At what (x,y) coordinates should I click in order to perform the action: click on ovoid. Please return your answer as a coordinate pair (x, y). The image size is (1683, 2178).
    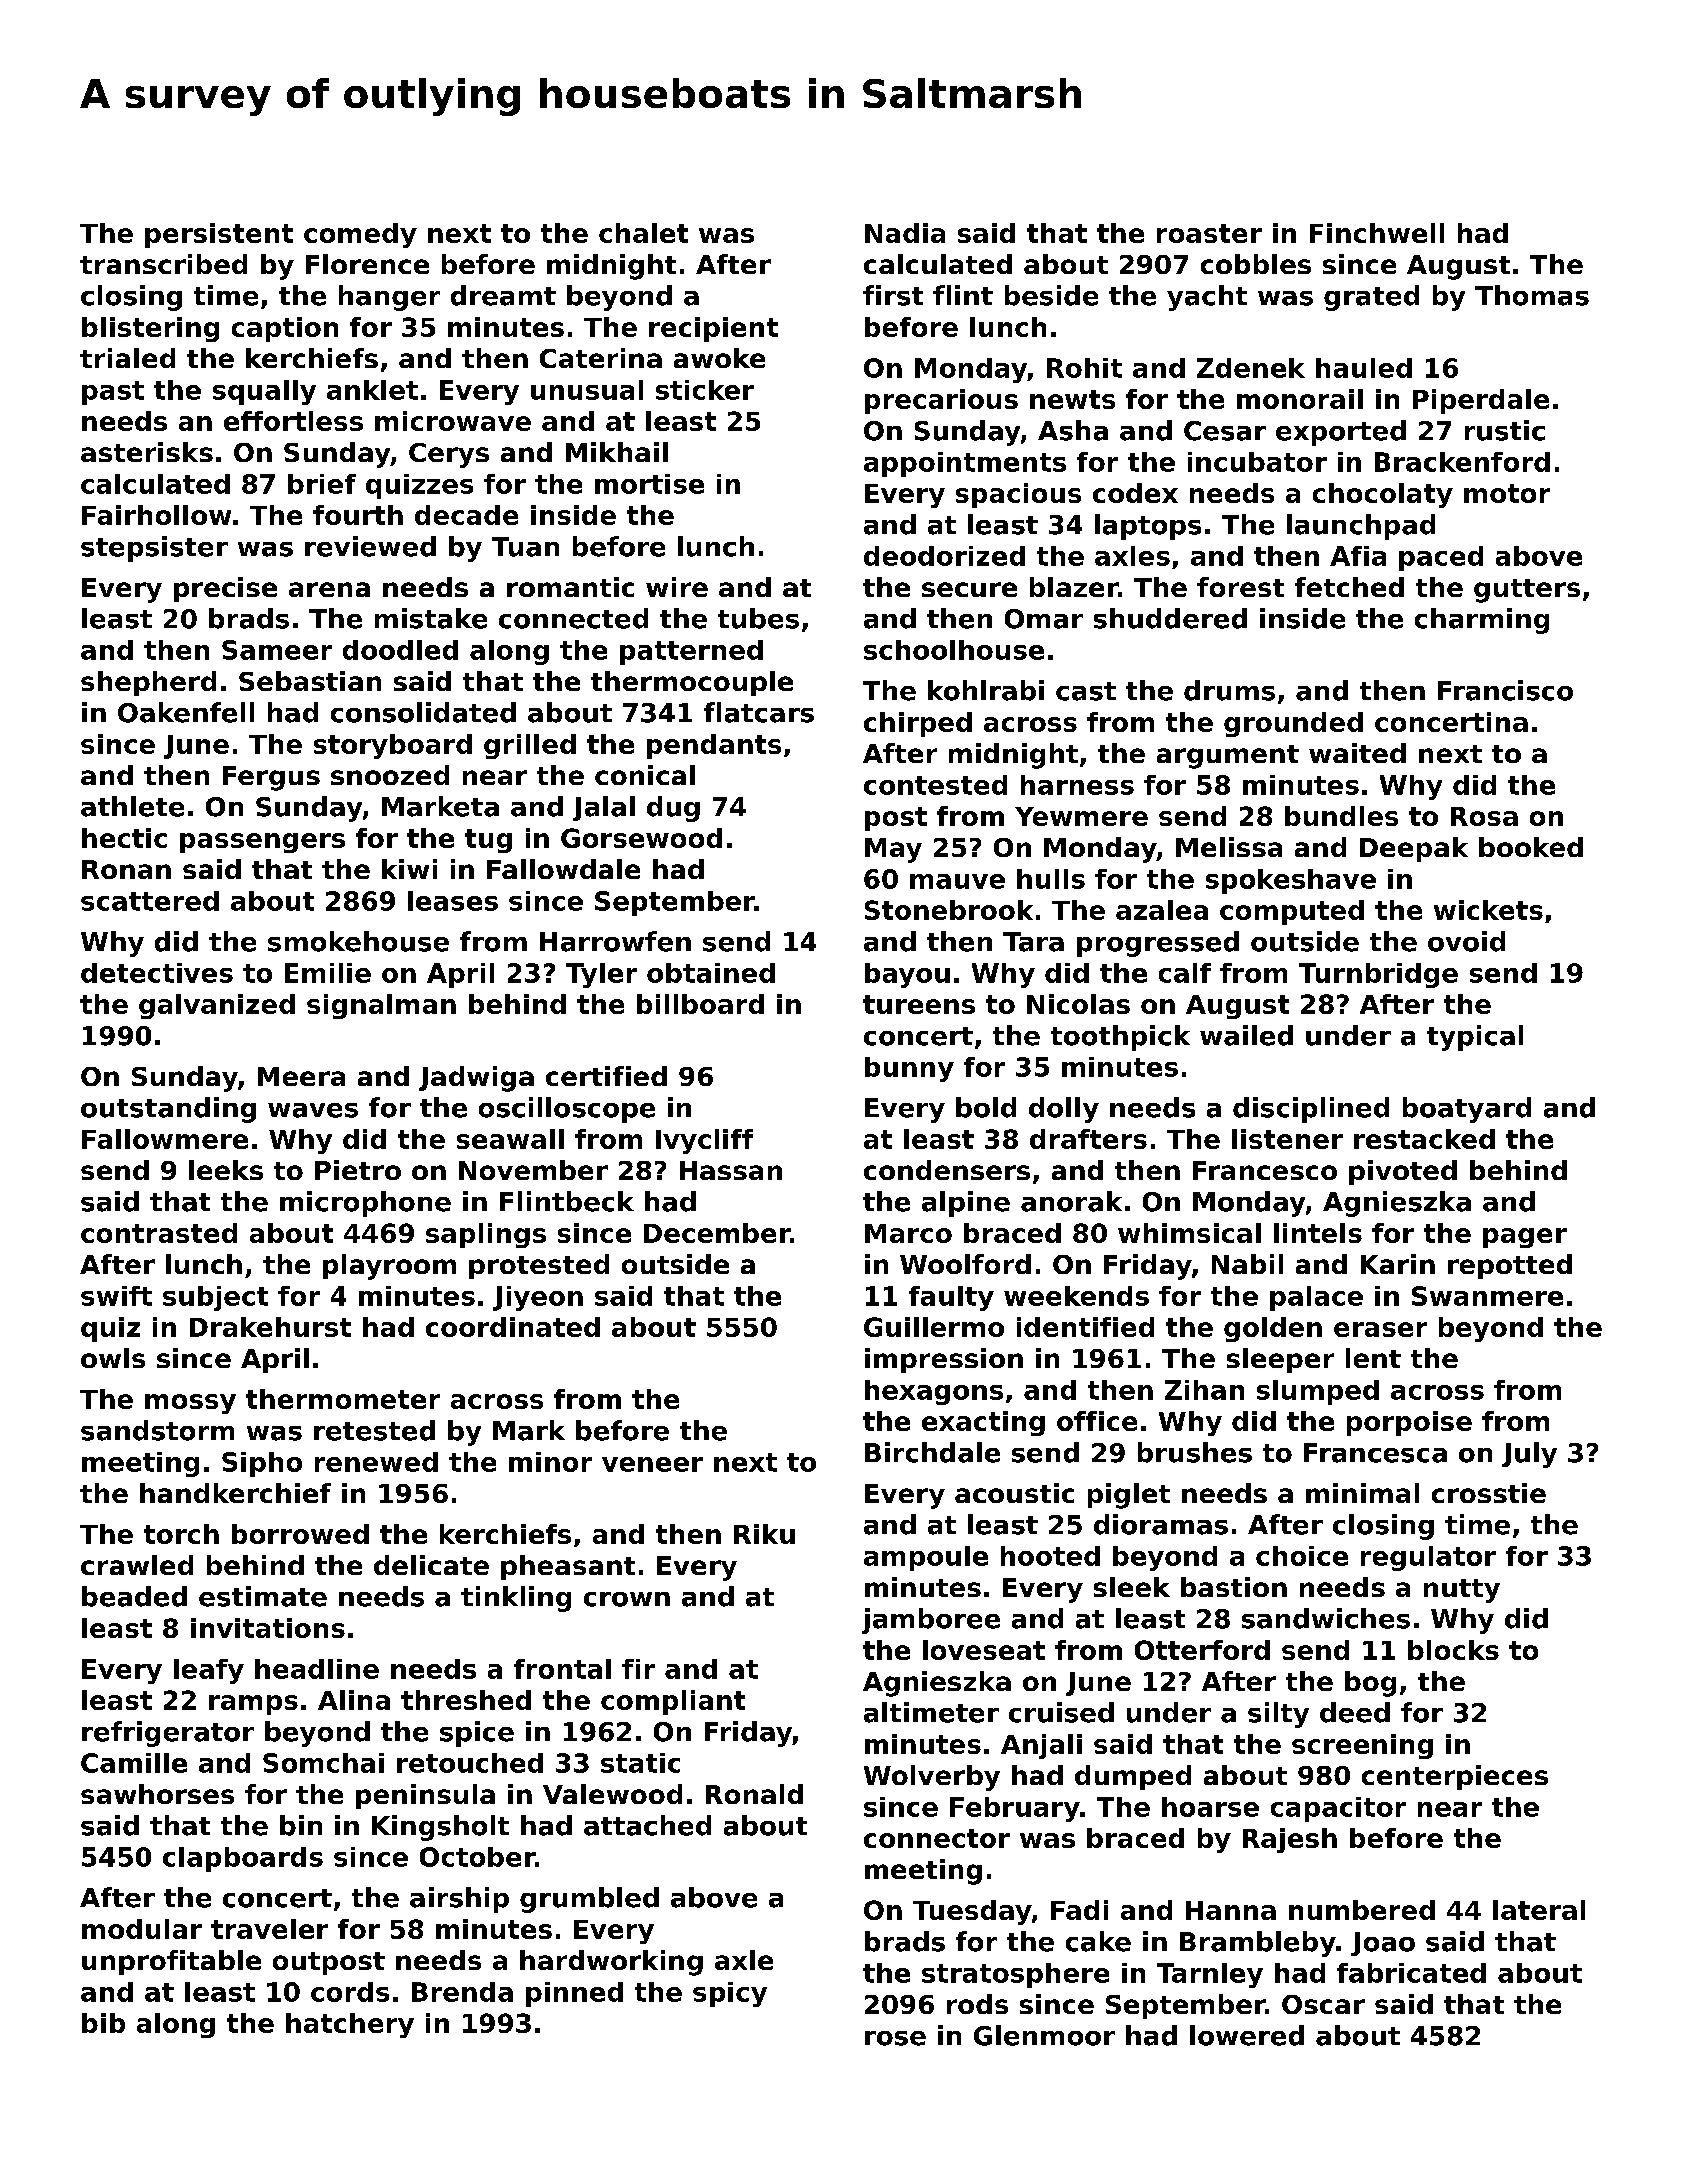
    Looking at the image, I should click on (1466, 941).
